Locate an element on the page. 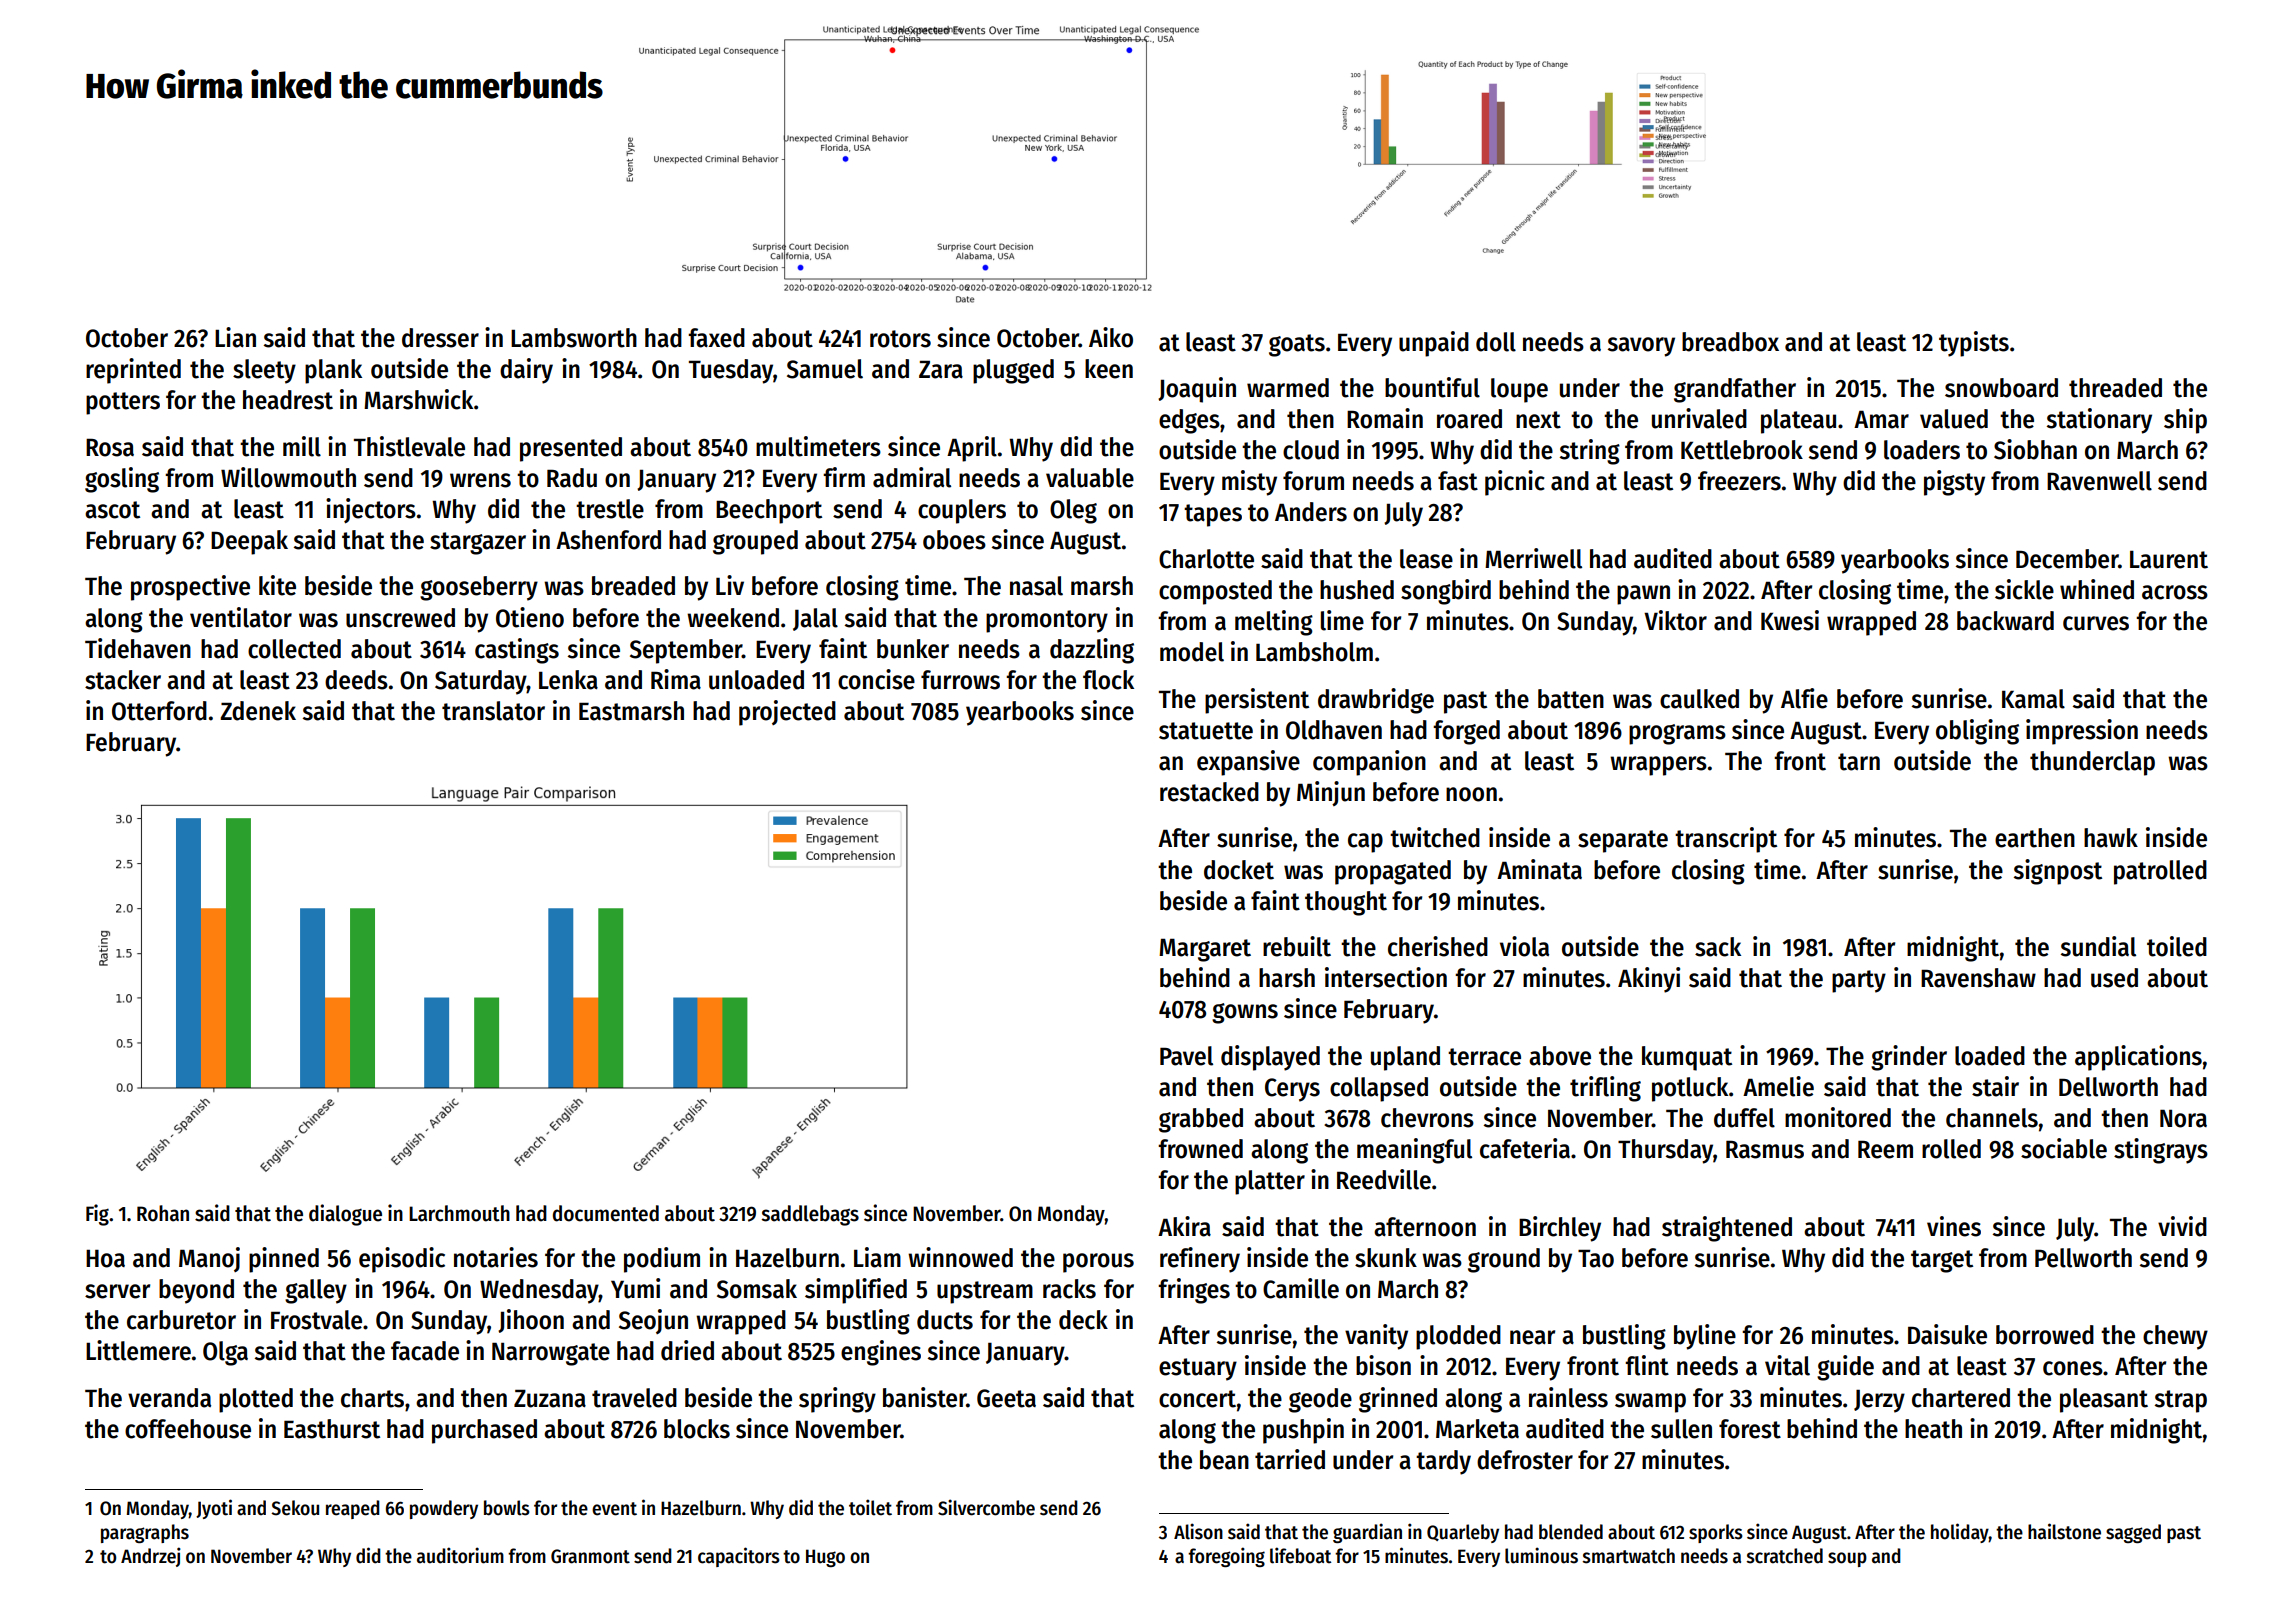 The image size is (2293, 1622). Otterford is located at coordinates (159, 711).
